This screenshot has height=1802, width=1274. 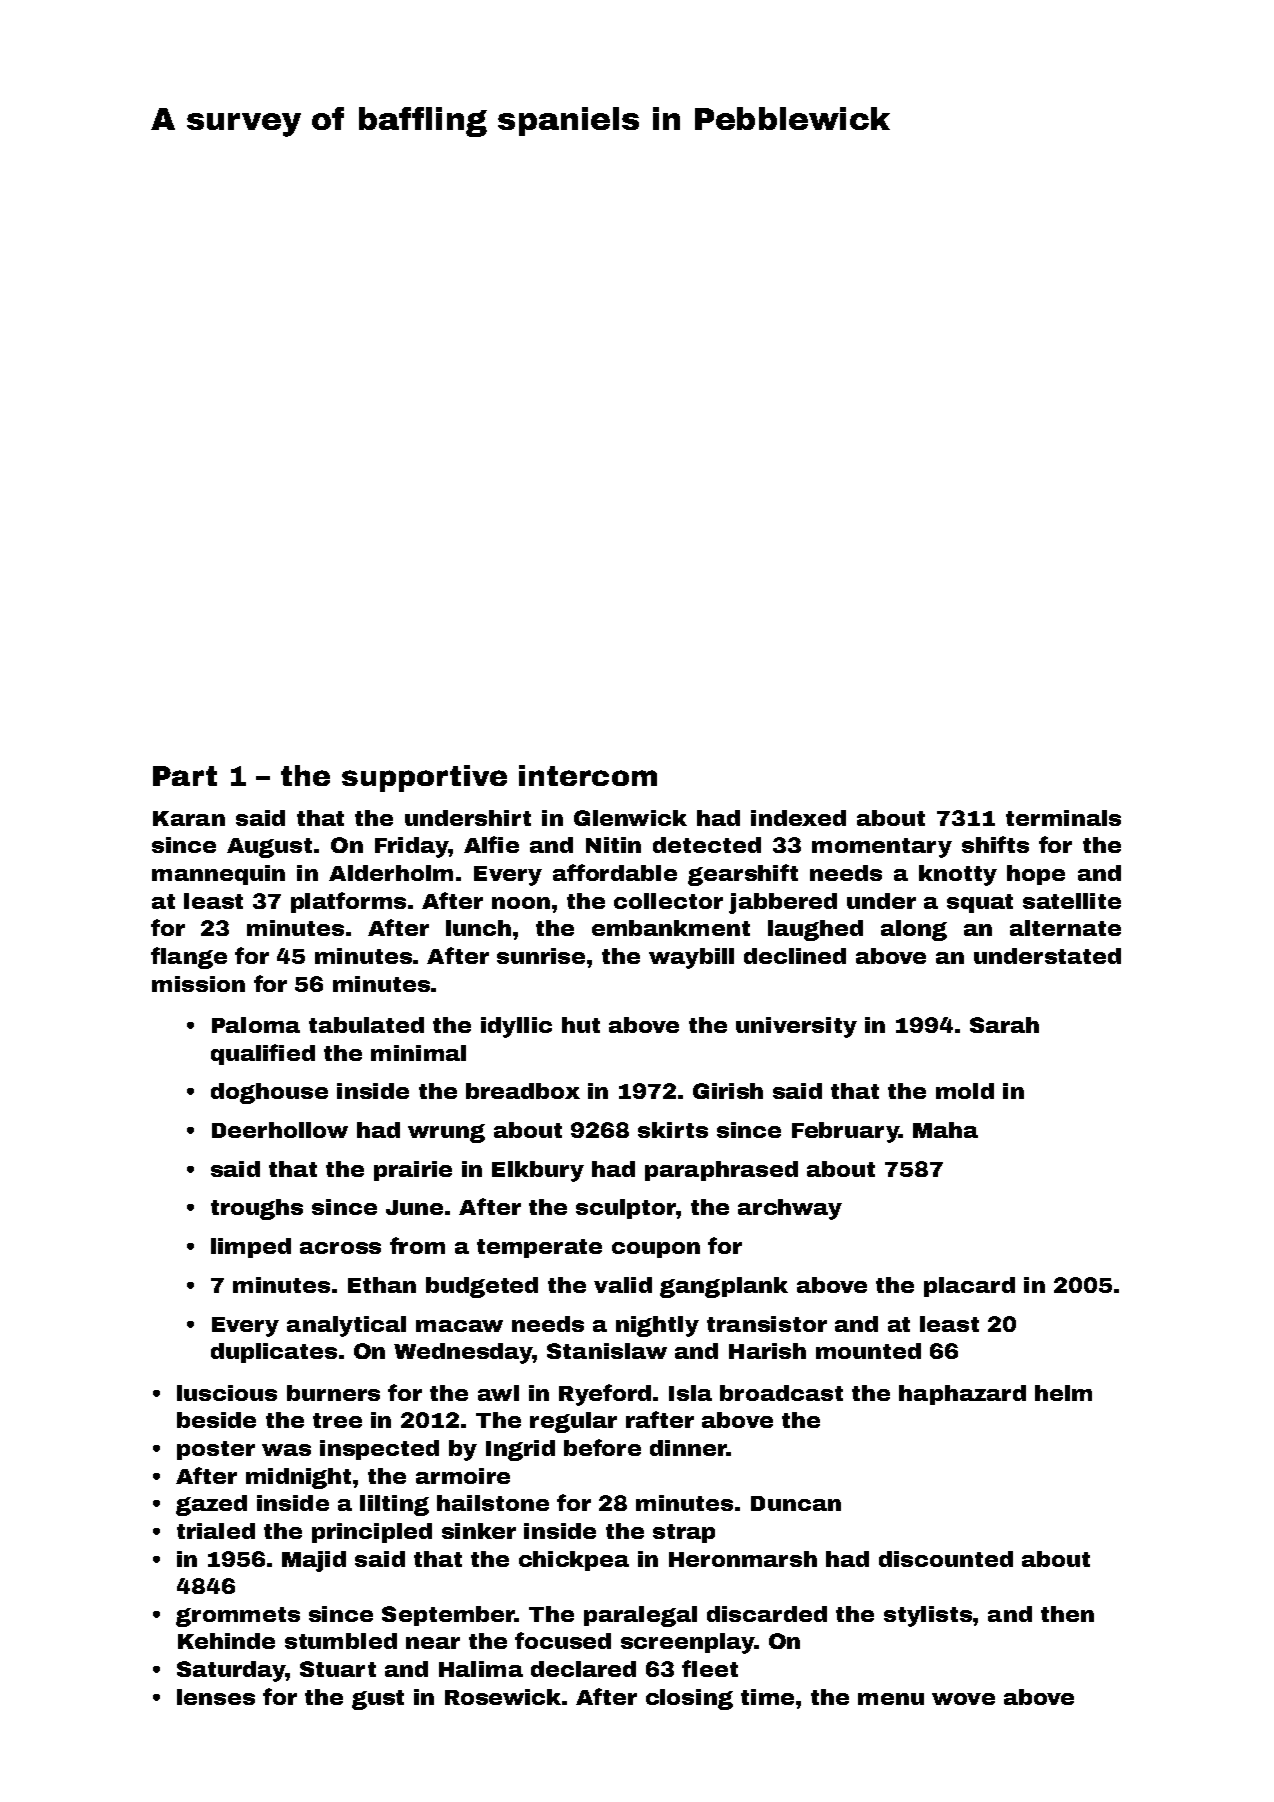 What do you see at coordinates (630, 818) in the screenshot?
I see `Glenwick` at bounding box center [630, 818].
